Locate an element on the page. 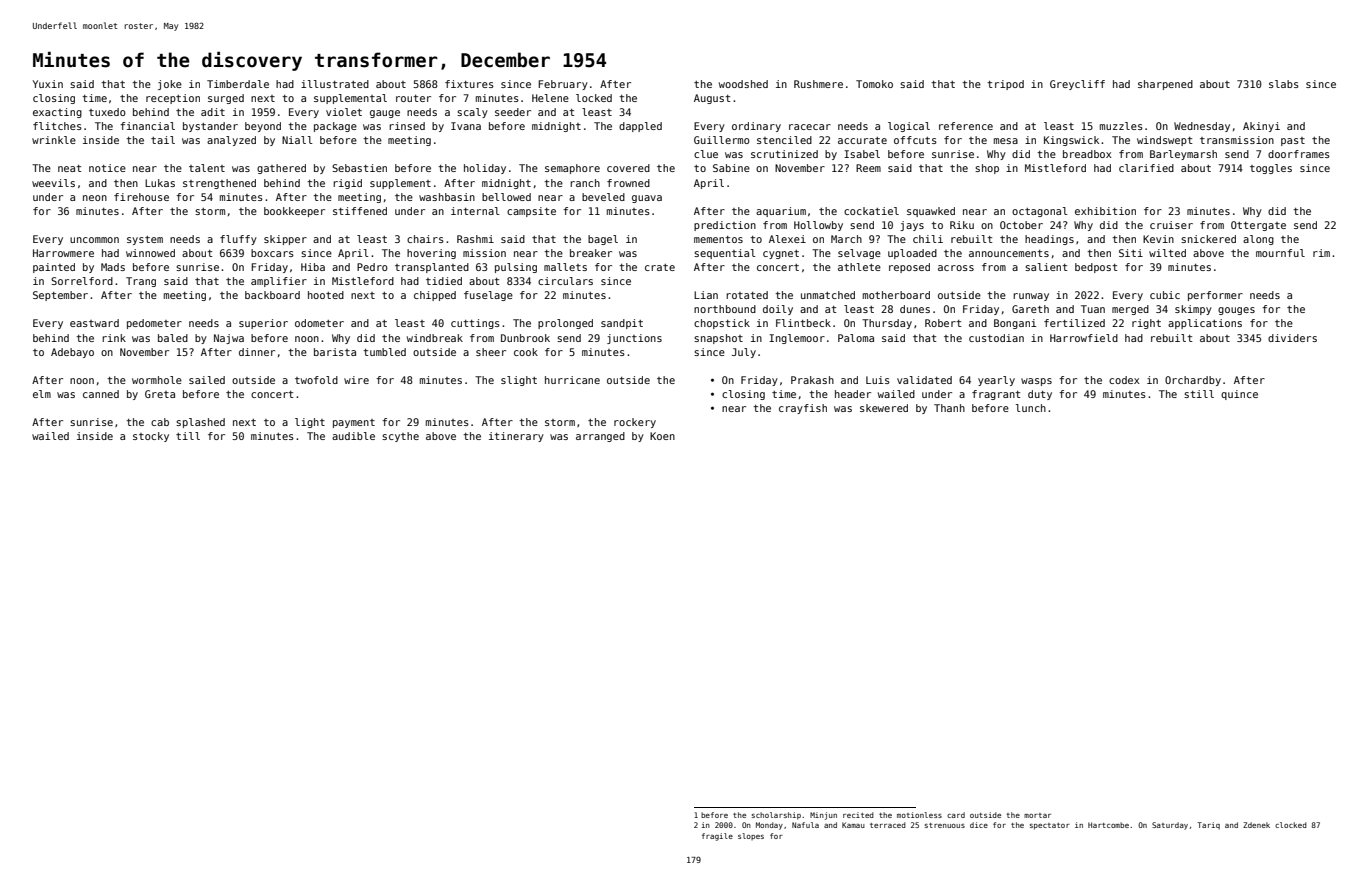 Image resolution: width=1372 pixels, height=887 pixels. sharpened is located at coordinates (1165, 85).
